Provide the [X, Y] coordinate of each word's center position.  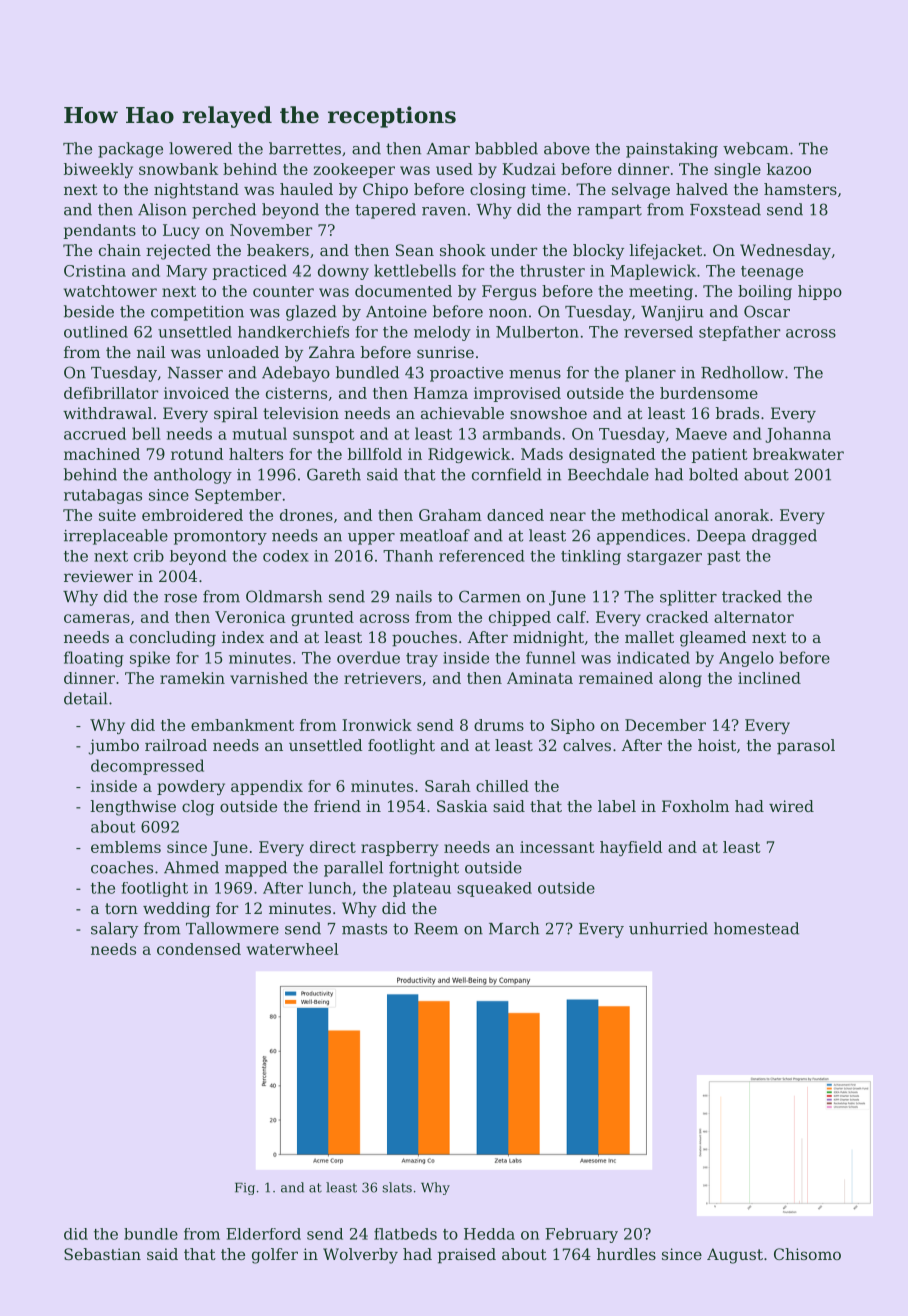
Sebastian [102, 1254]
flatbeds [405, 1234]
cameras [97, 618]
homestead [756, 928]
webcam [755, 148]
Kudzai [529, 169]
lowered [200, 148]
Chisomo [807, 1254]
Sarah [448, 786]
